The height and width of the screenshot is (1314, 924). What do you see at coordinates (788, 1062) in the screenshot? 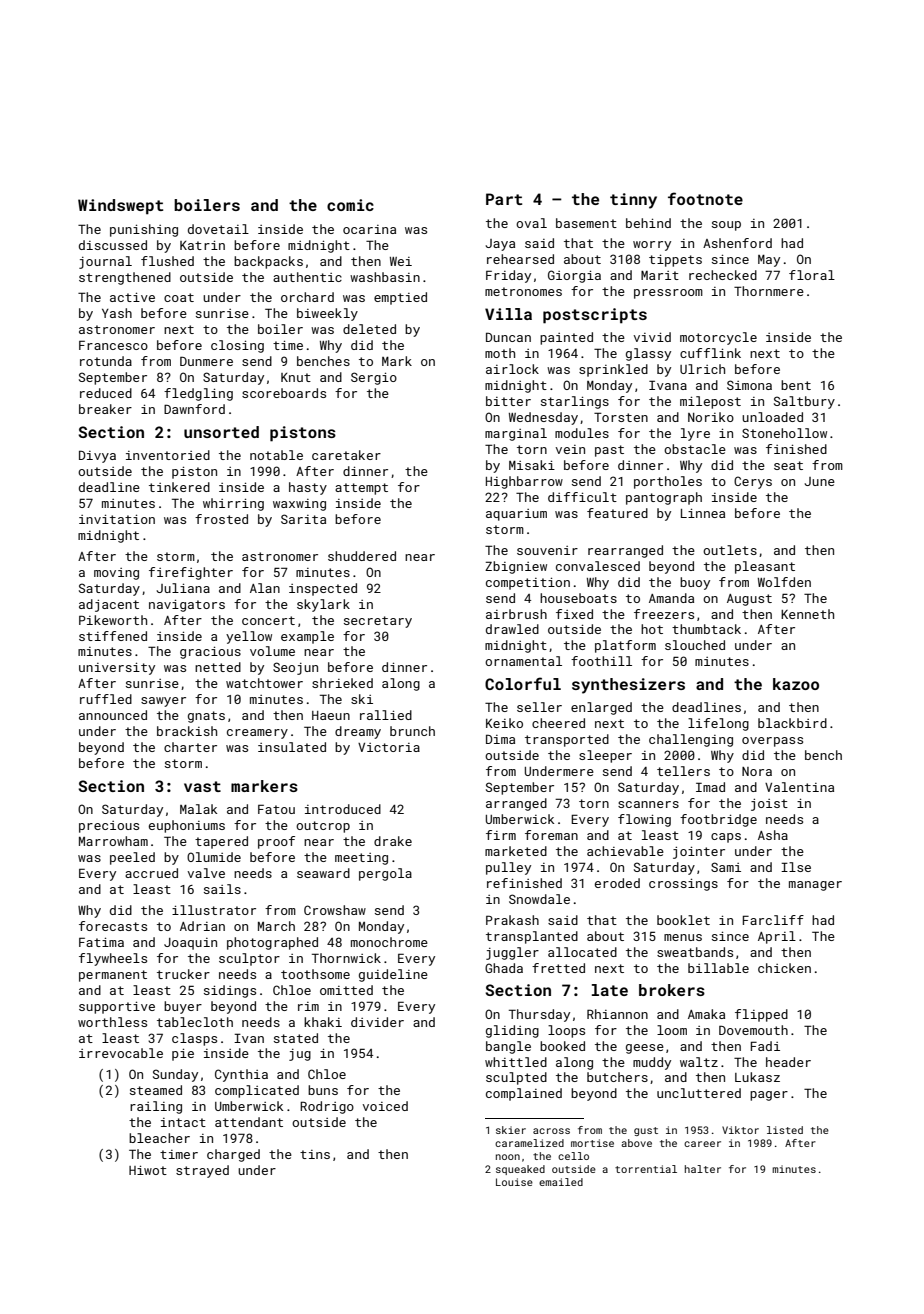
I see `header` at bounding box center [788, 1062].
